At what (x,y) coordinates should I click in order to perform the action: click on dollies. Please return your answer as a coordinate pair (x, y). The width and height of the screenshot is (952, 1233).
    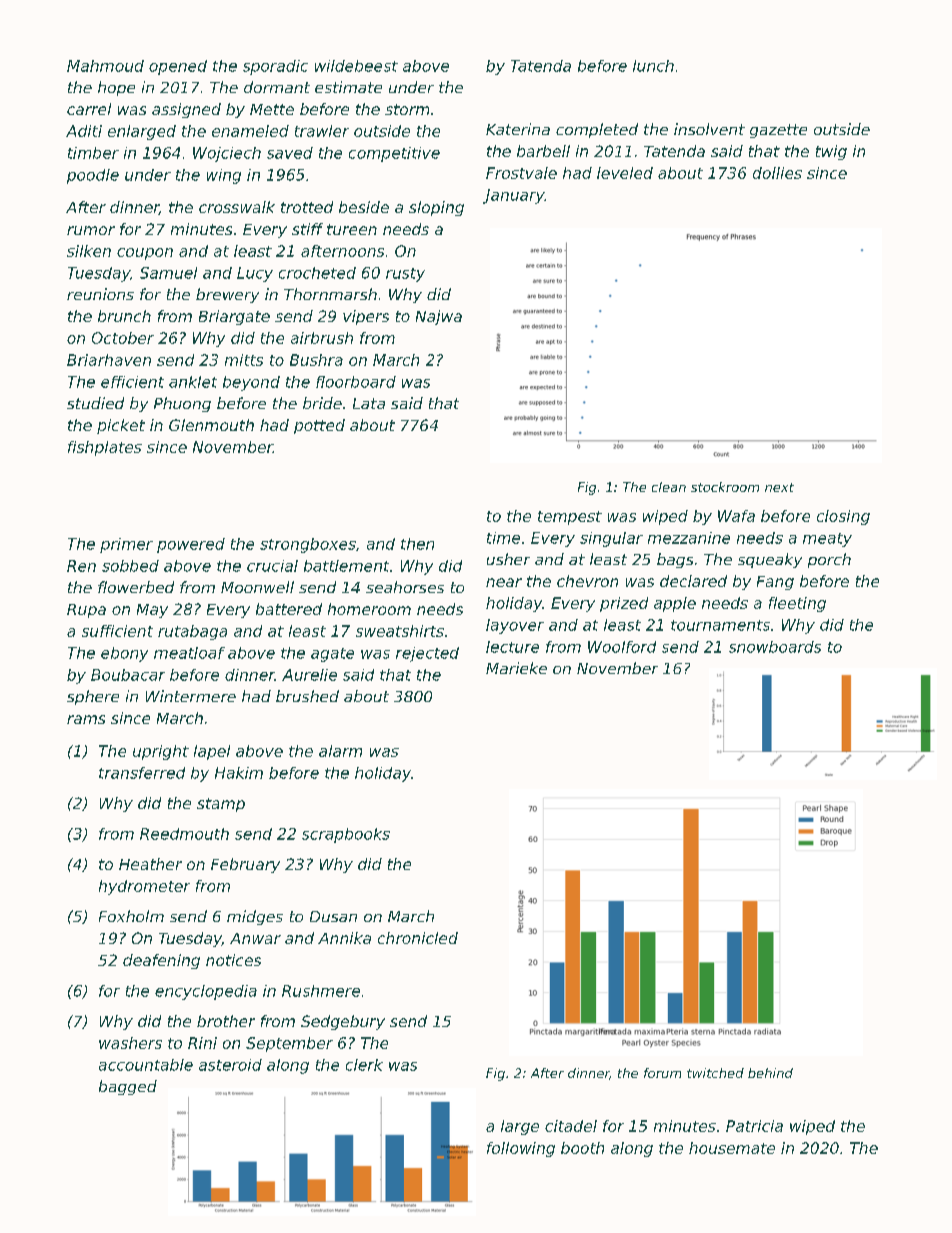
    Looking at the image, I should click on (777, 173).
